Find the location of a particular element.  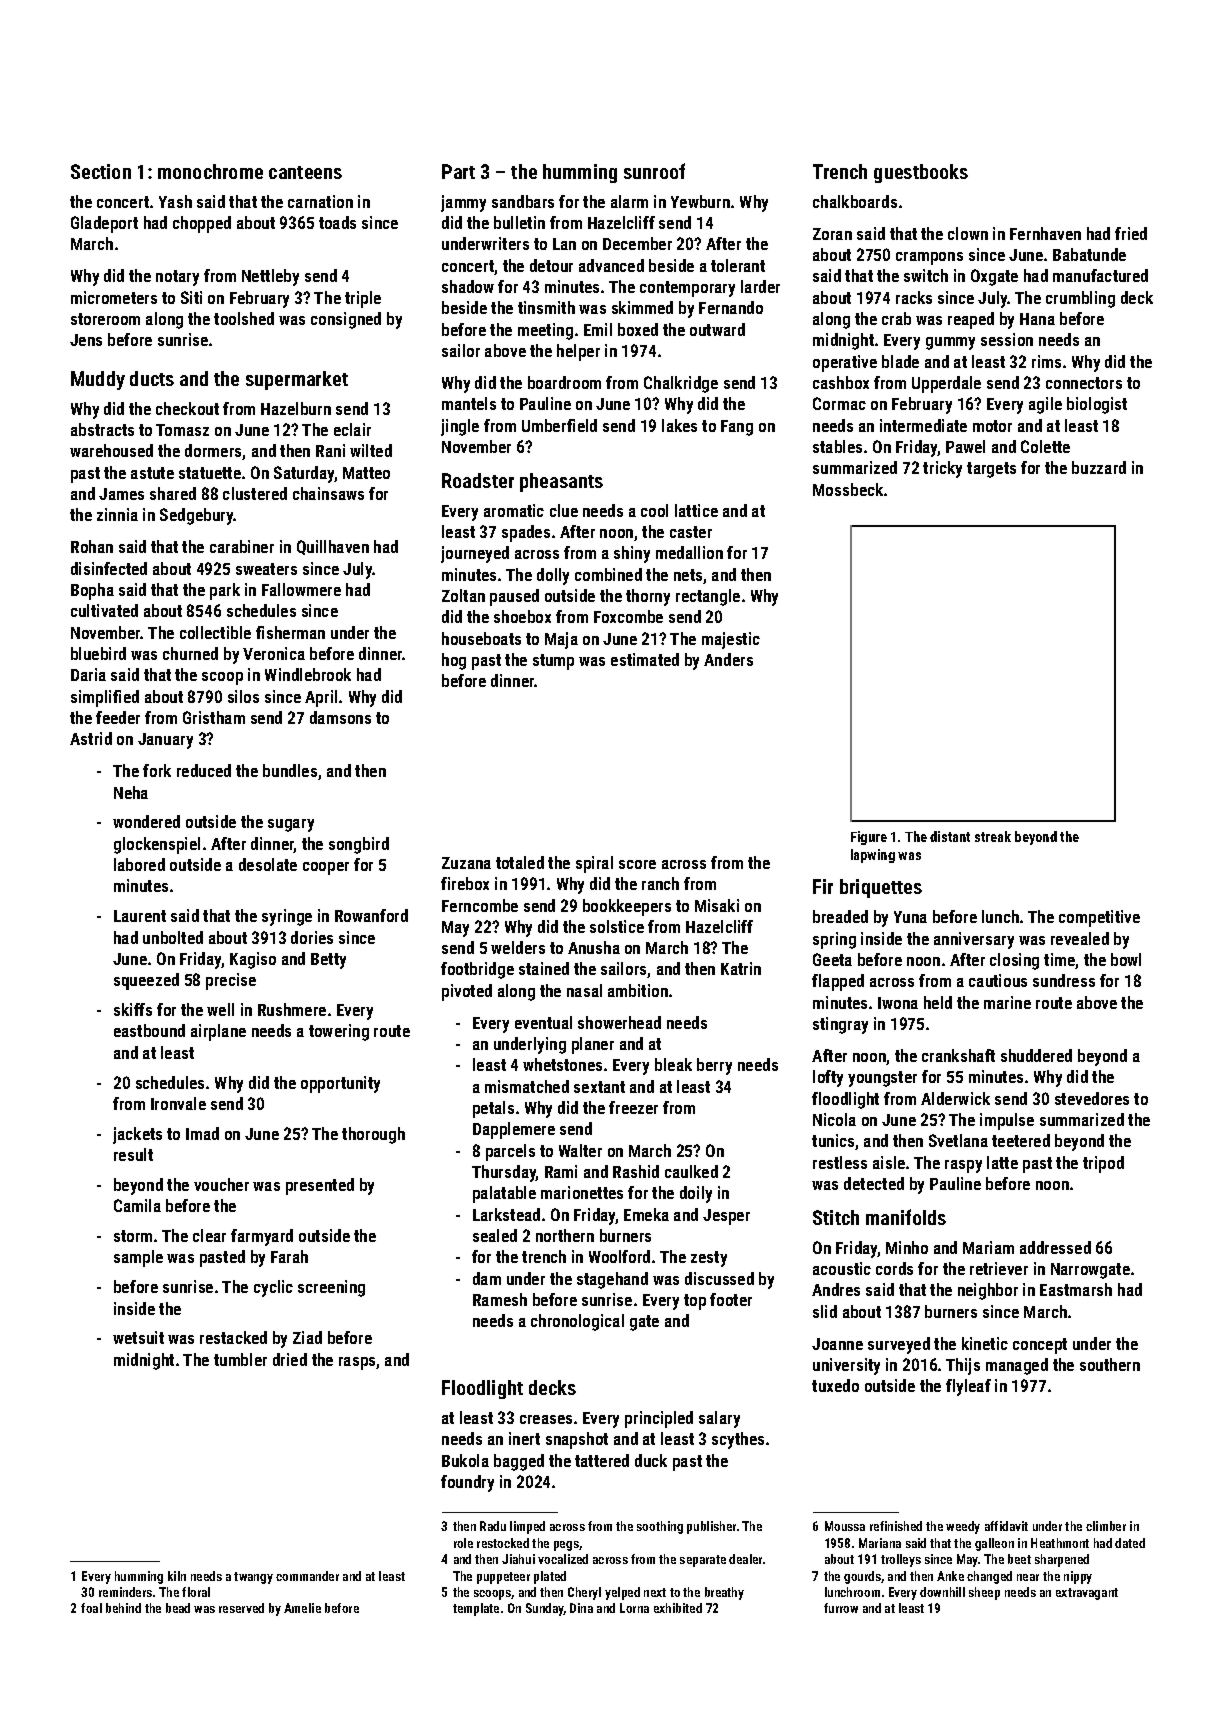

Sunday is located at coordinates (545, 1609).
